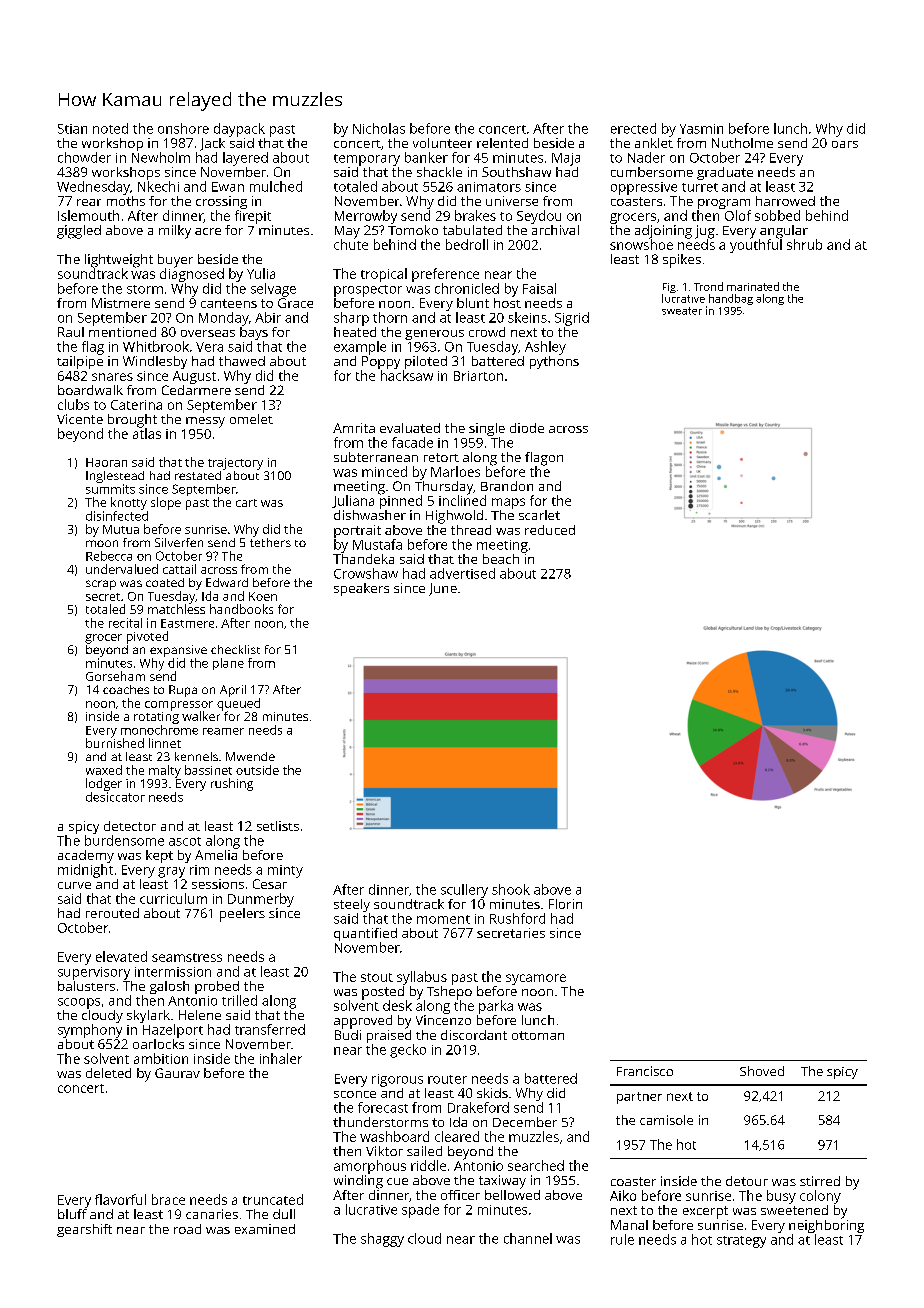 Image resolution: width=924 pixels, height=1308 pixels. What do you see at coordinates (845, 144) in the screenshot?
I see `oars` at bounding box center [845, 144].
